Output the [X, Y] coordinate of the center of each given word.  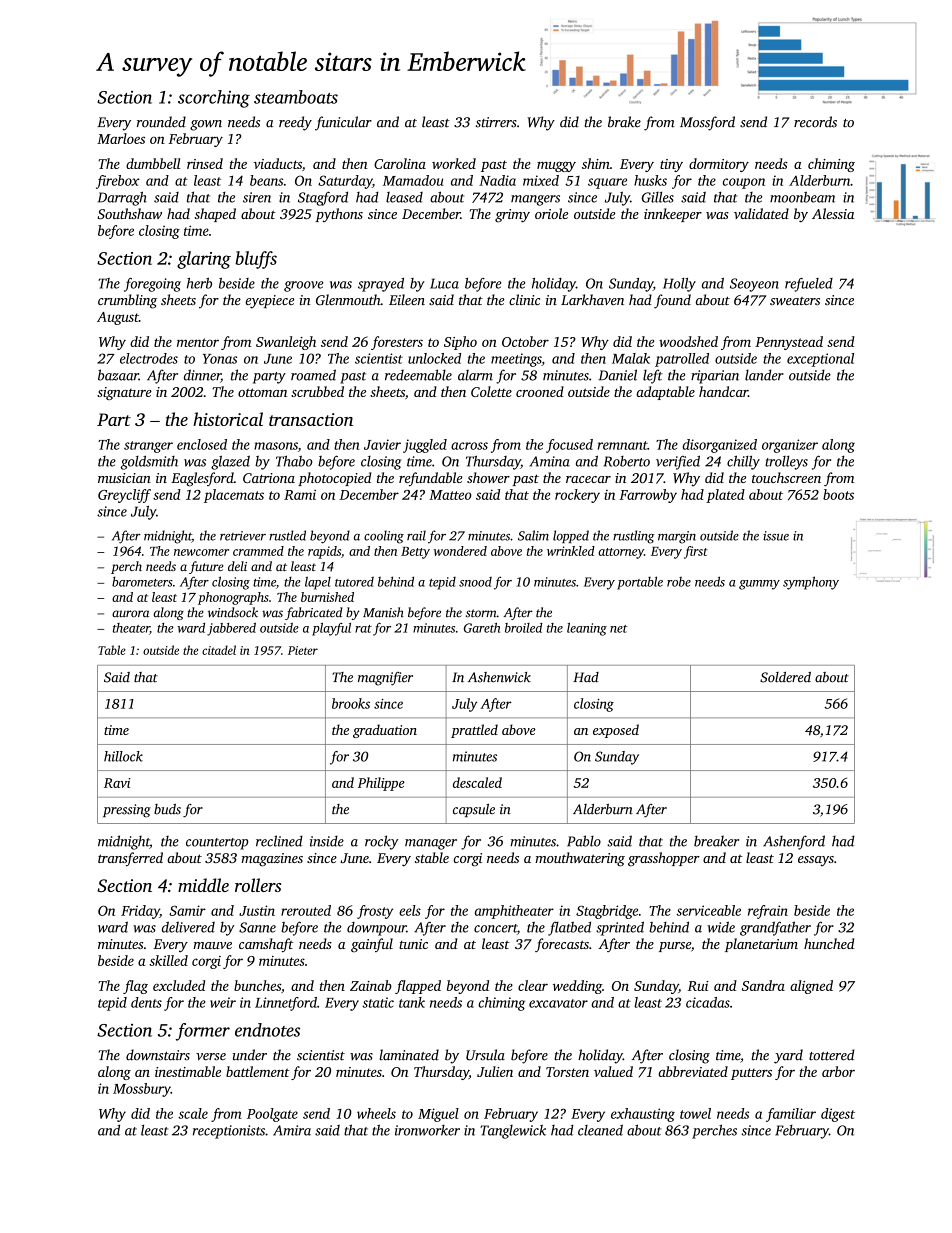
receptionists [229, 1132]
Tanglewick [513, 1132]
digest [838, 1115]
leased [404, 197]
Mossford [707, 123]
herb [199, 283]
